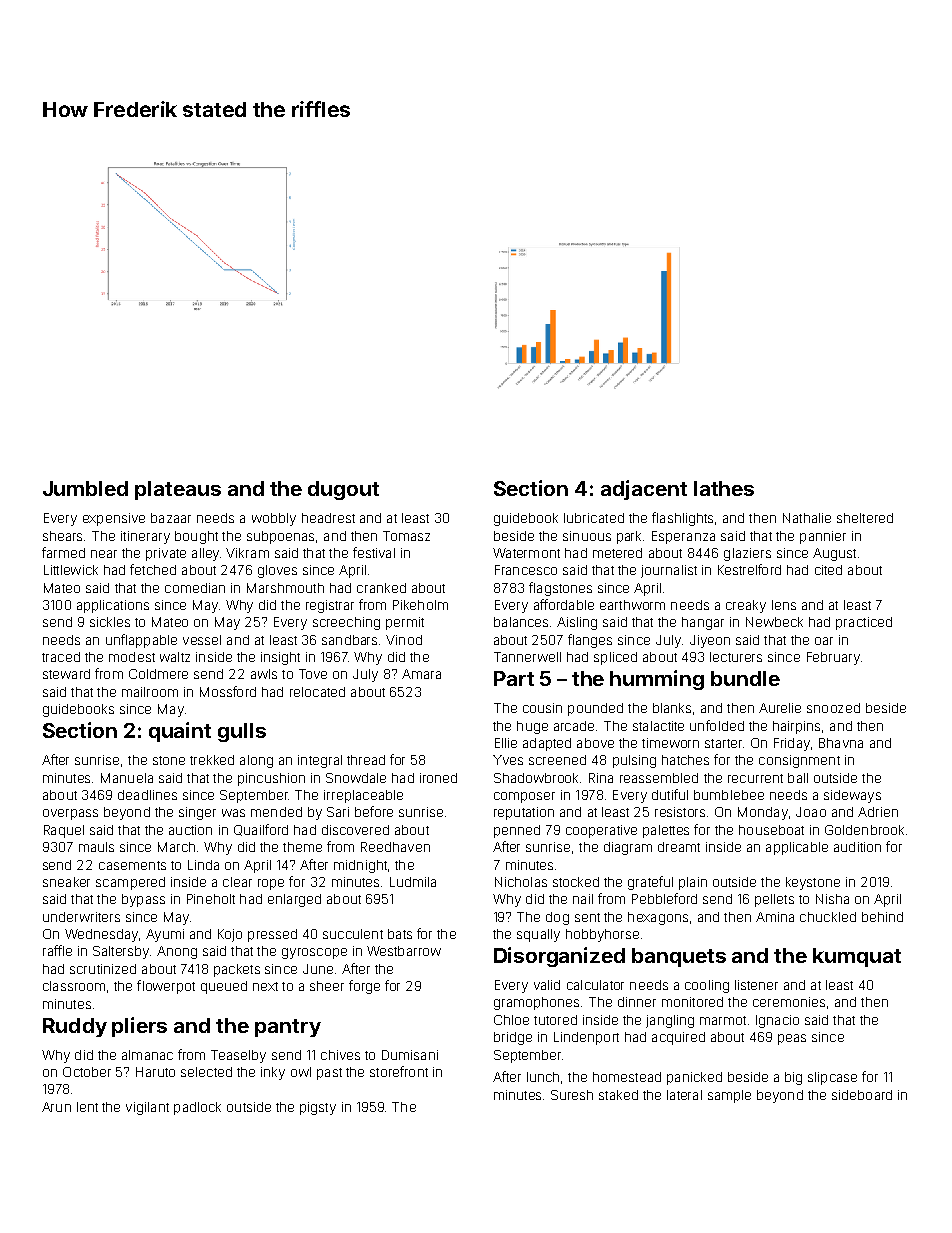 This screenshot has width=952, height=1233. What do you see at coordinates (381, 588) in the screenshot?
I see `cranked` at bounding box center [381, 588].
